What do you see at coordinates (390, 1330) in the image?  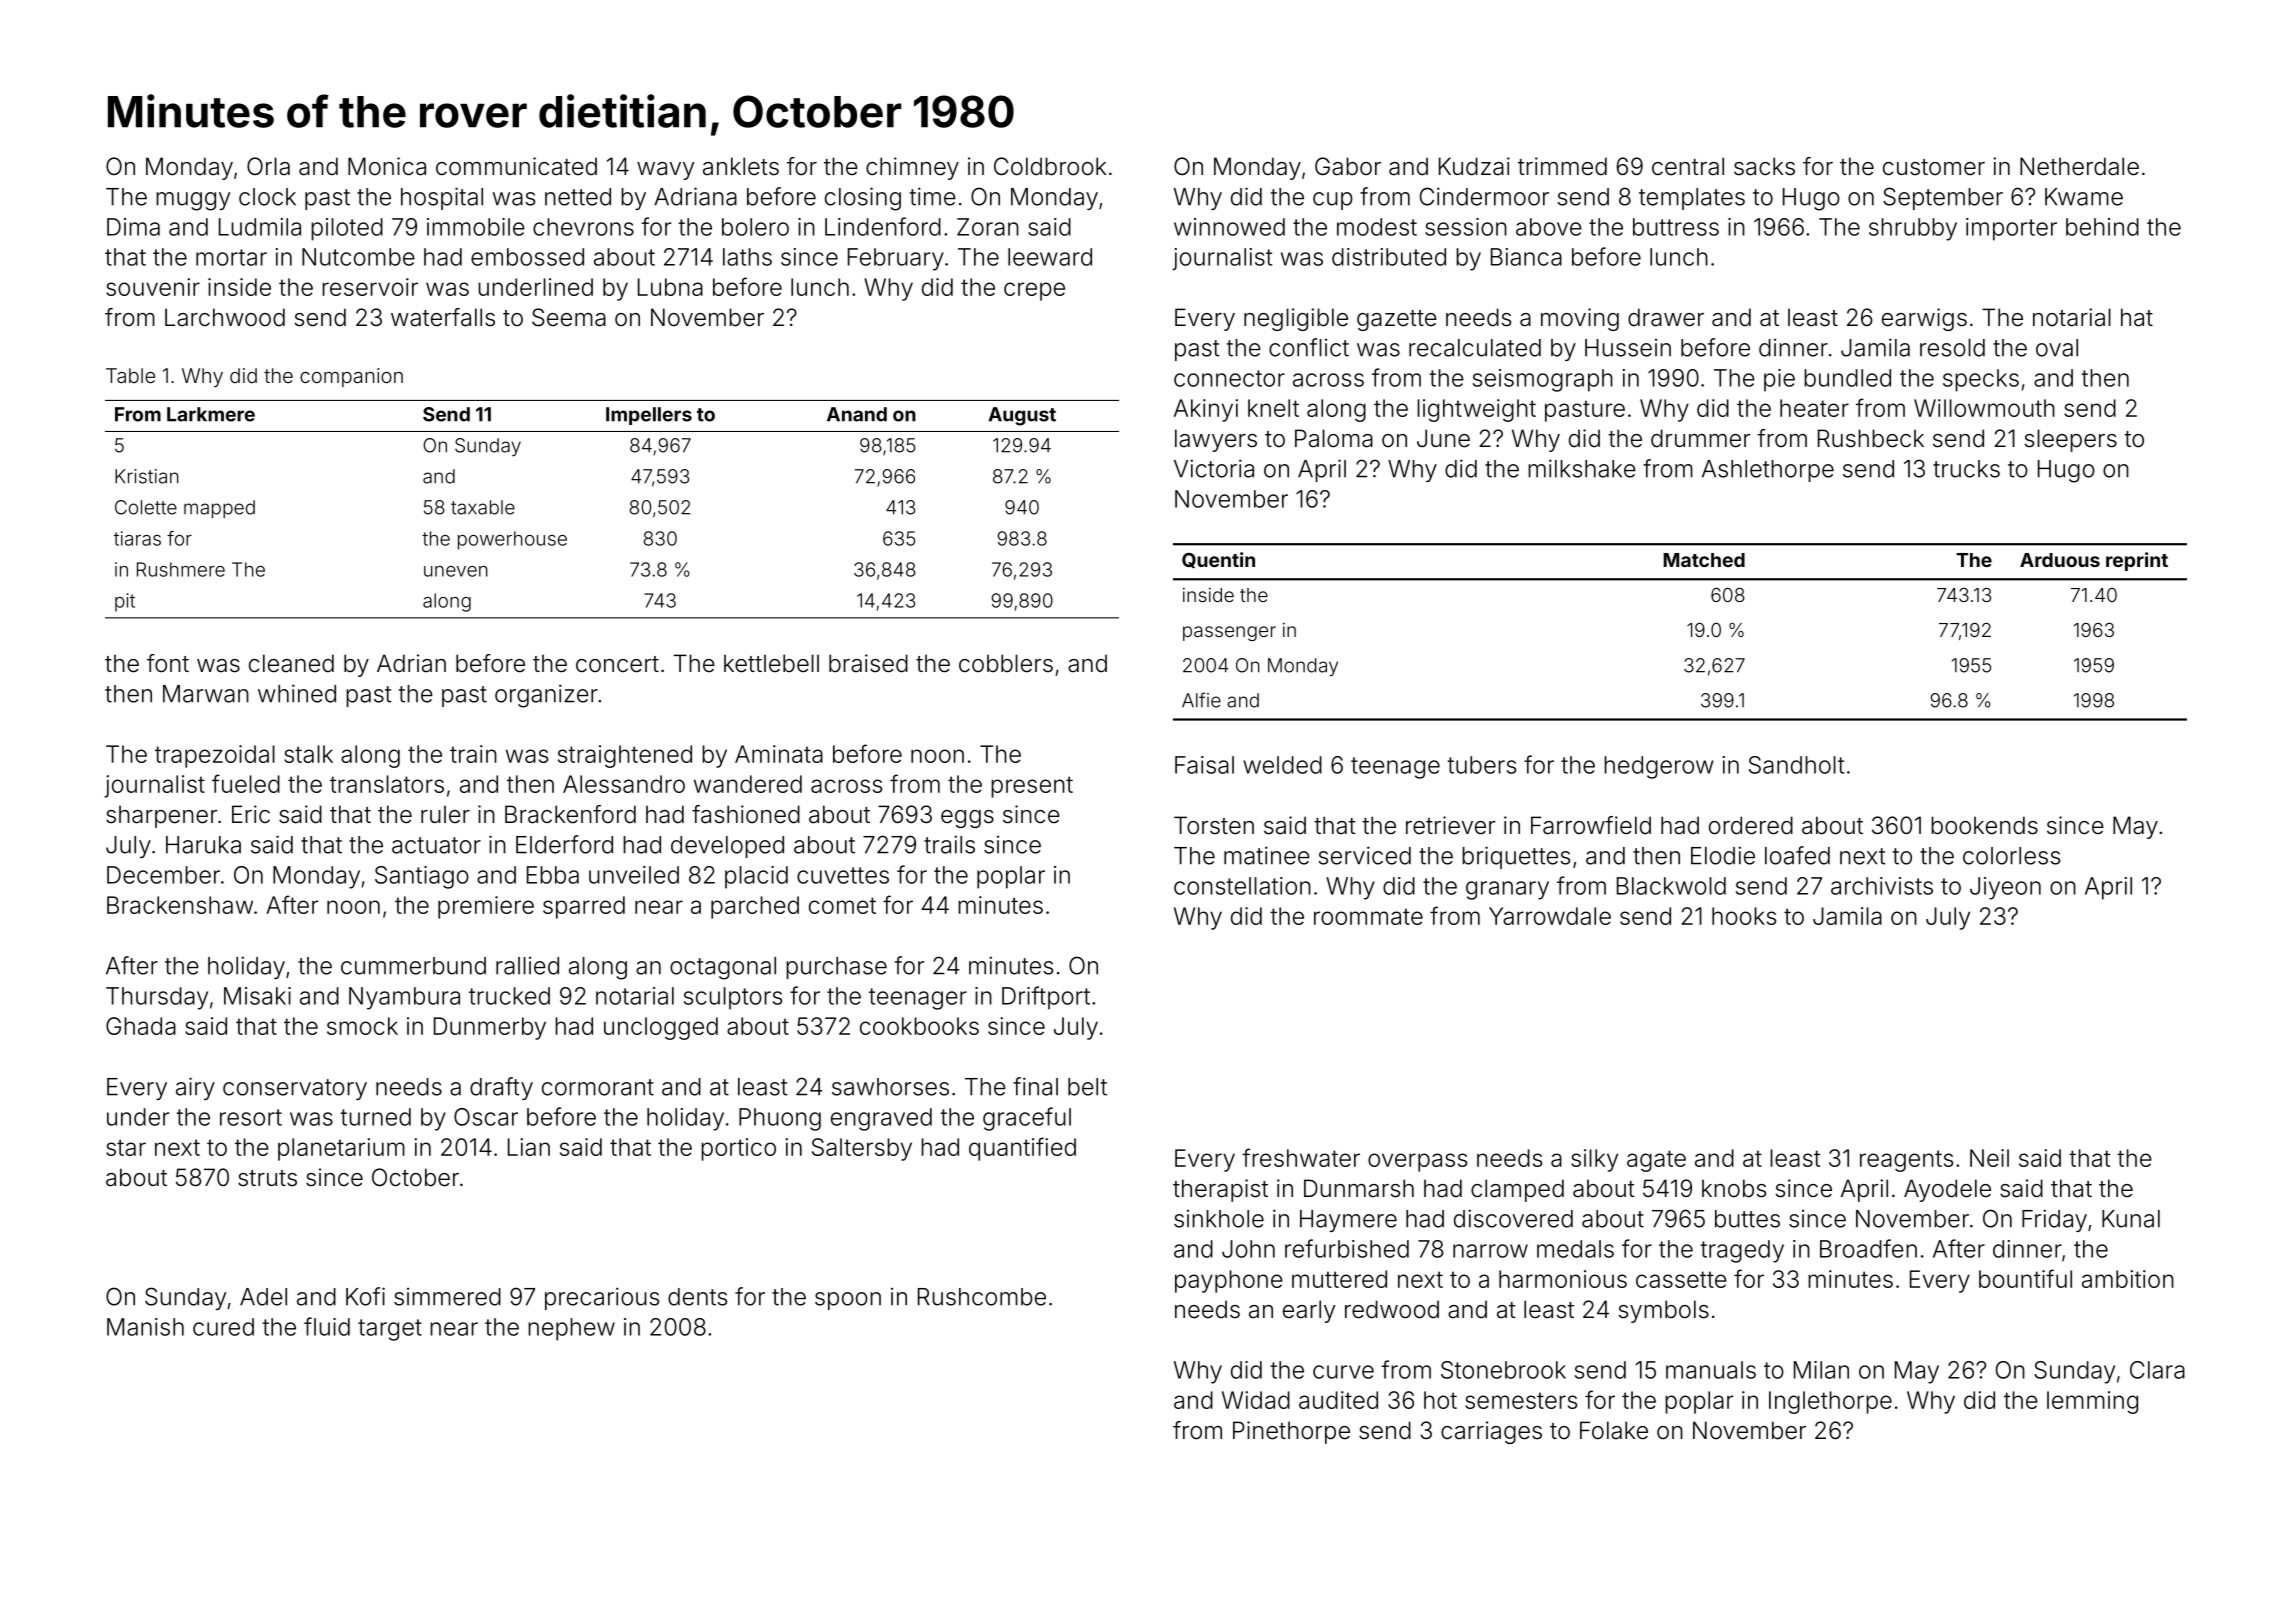 I see `target` at bounding box center [390, 1330].
